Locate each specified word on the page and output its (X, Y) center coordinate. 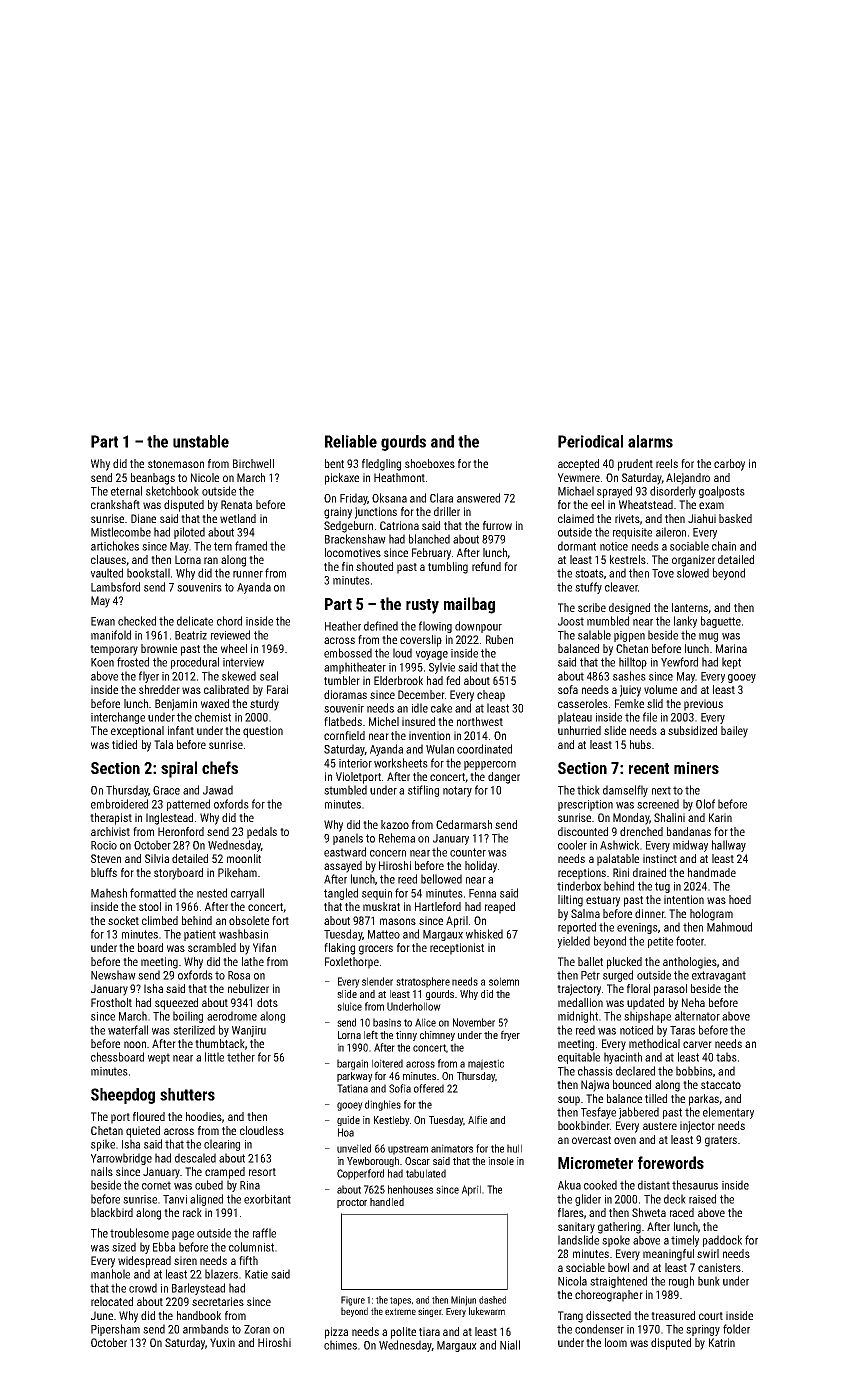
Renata (236, 504)
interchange (118, 718)
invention (429, 735)
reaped (500, 908)
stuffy (588, 588)
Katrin (722, 1342)
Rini (621, 872)
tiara (429, 1331)
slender (377, 981)
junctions (376, 513)
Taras (682, 1030)
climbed (160, 920)
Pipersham (115, 1330)
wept (159, 1058)
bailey (734, 732)
